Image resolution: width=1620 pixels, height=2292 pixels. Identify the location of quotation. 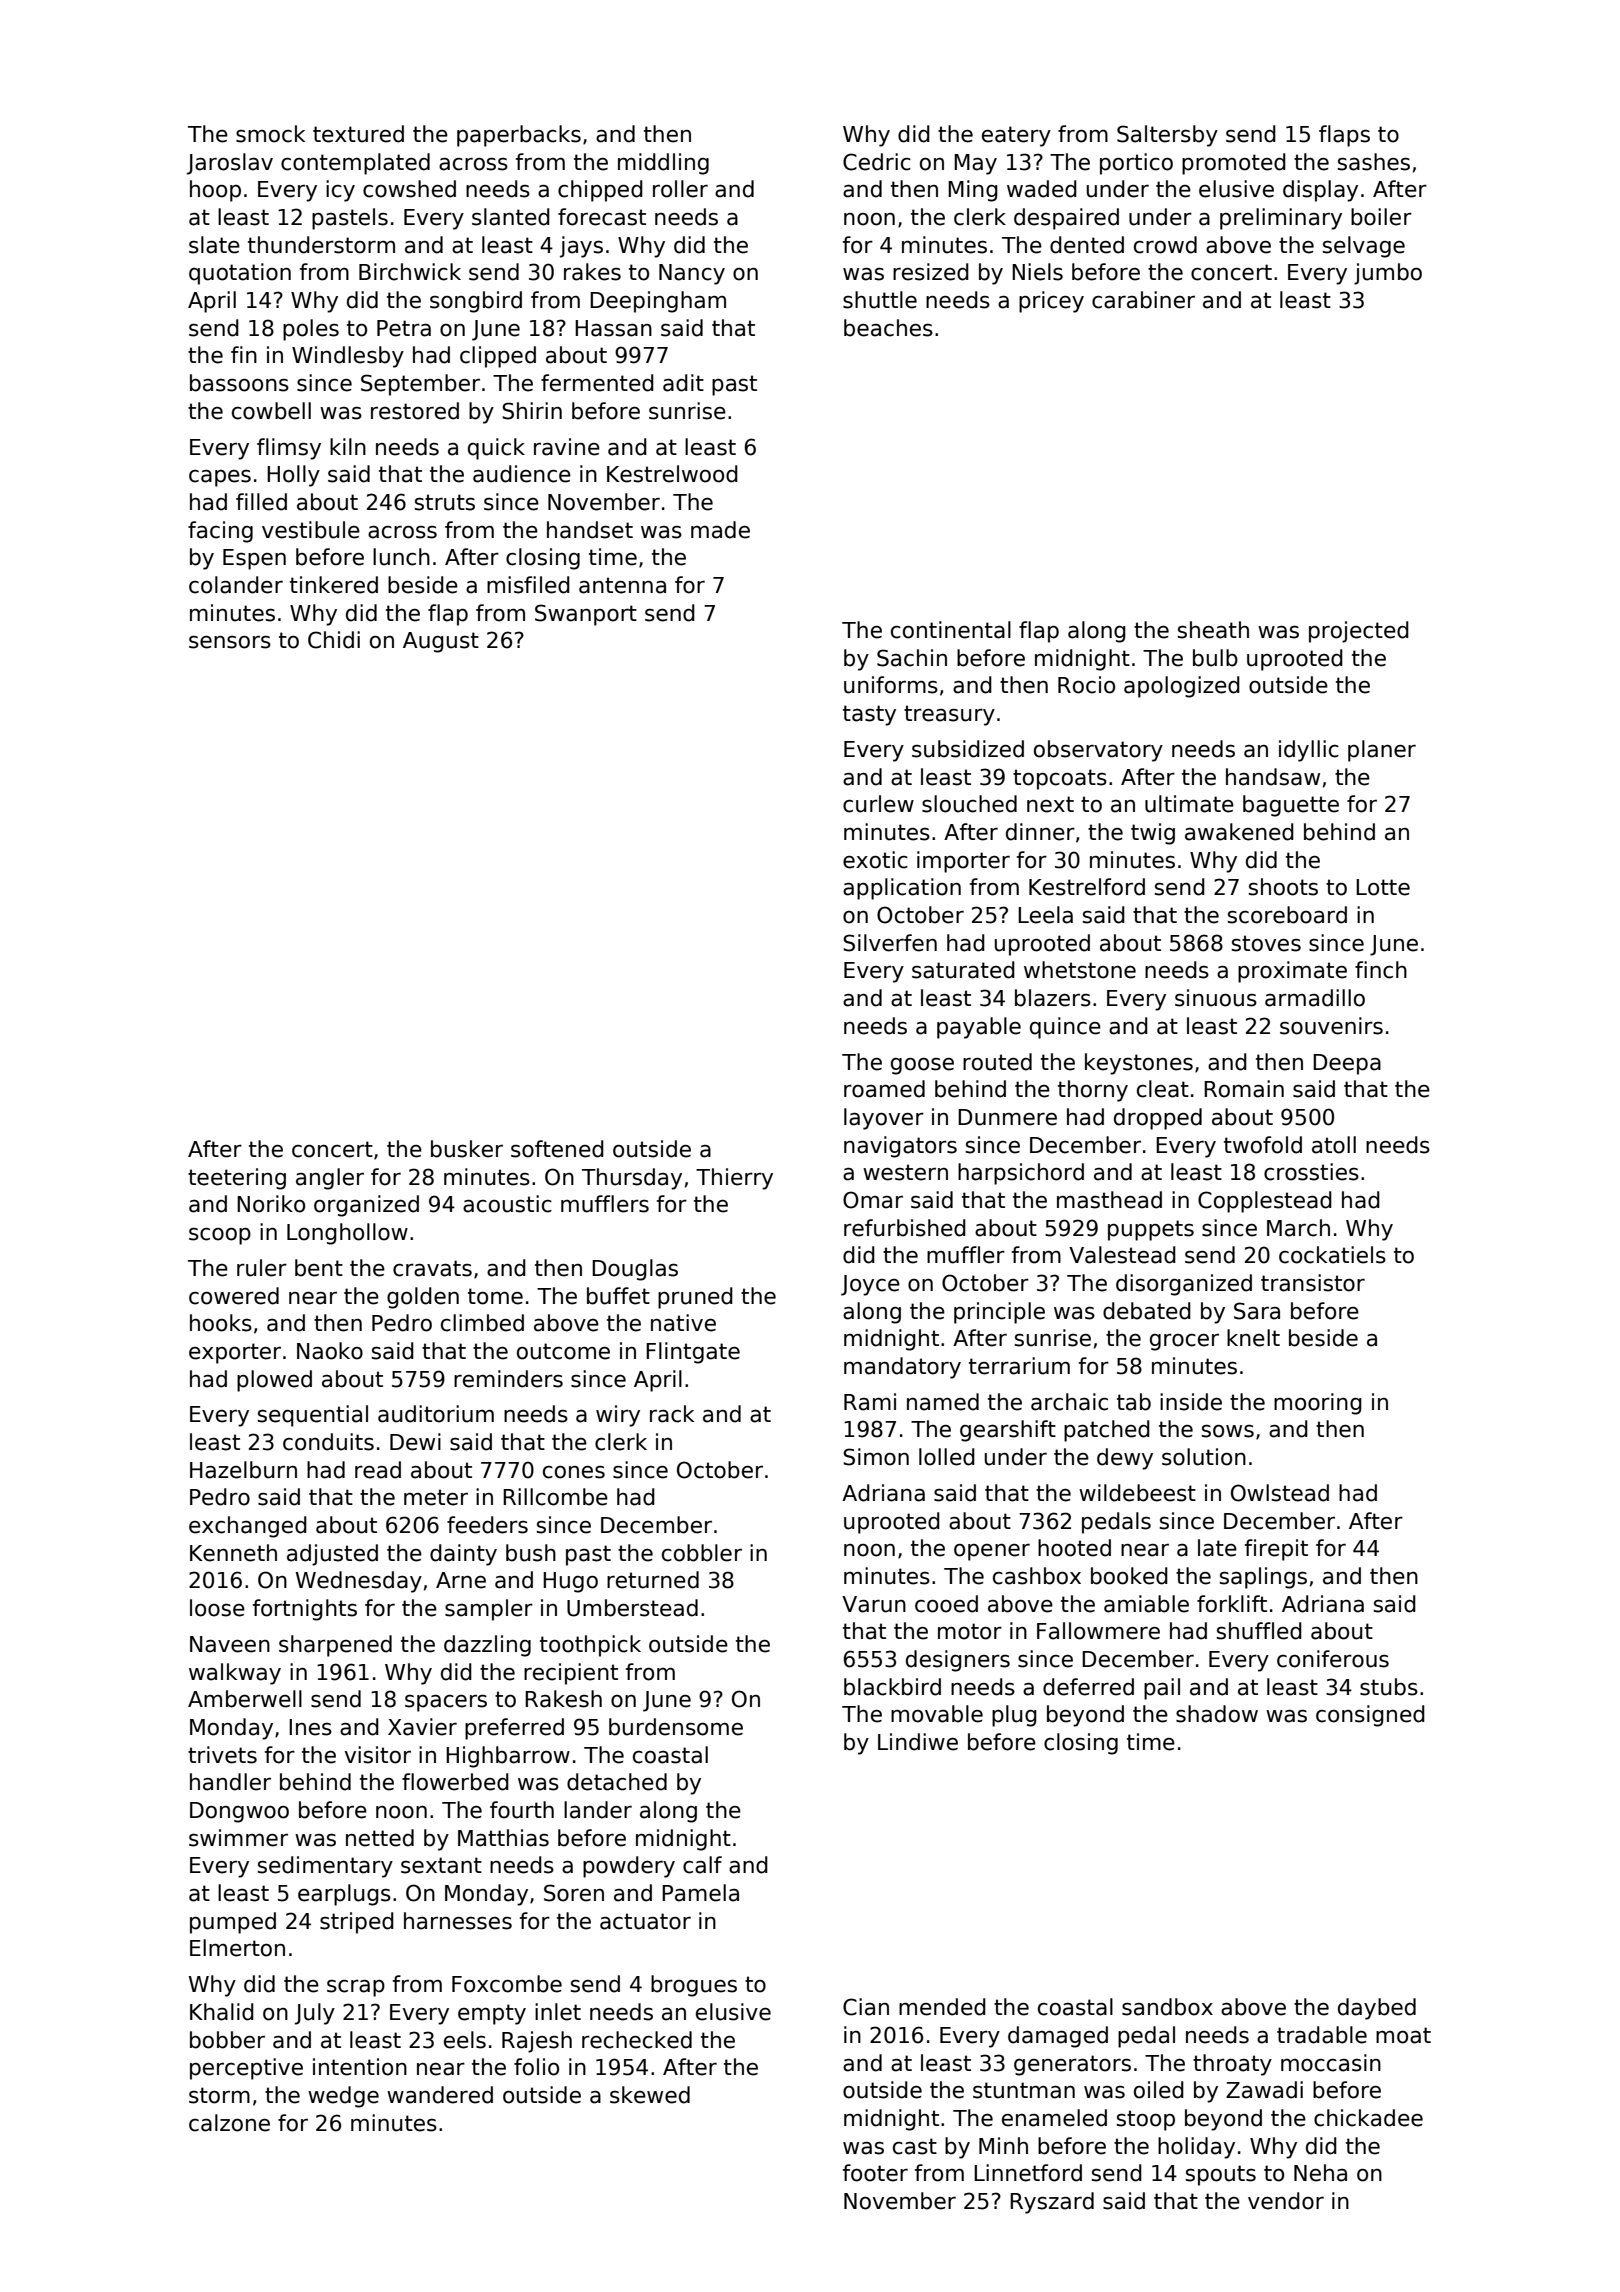
(240, 274).
